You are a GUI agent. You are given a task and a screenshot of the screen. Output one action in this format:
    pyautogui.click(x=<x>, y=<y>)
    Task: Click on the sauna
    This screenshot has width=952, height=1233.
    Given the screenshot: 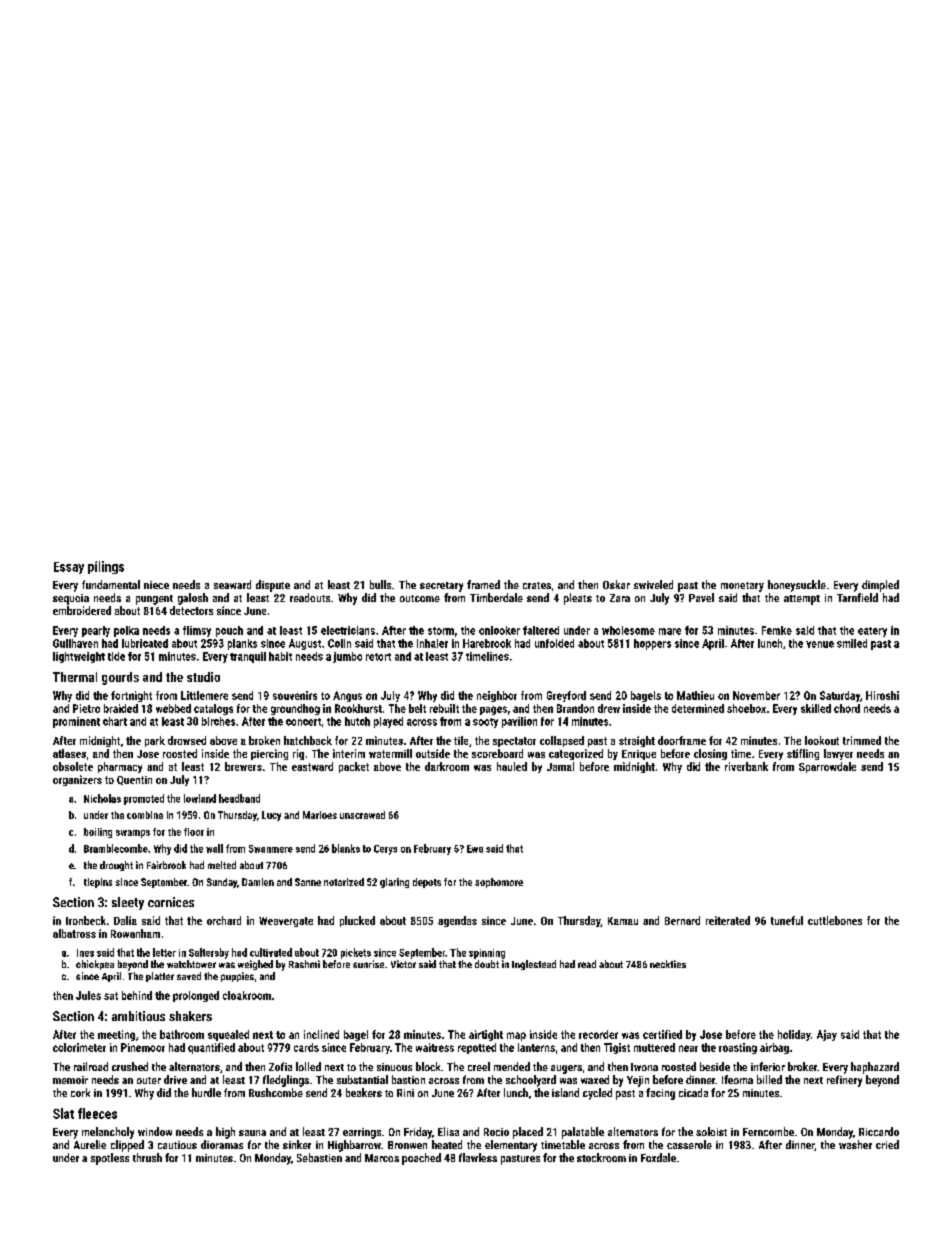 What is the action you would take?
    pyautogui.click(x=252, y=1133)
